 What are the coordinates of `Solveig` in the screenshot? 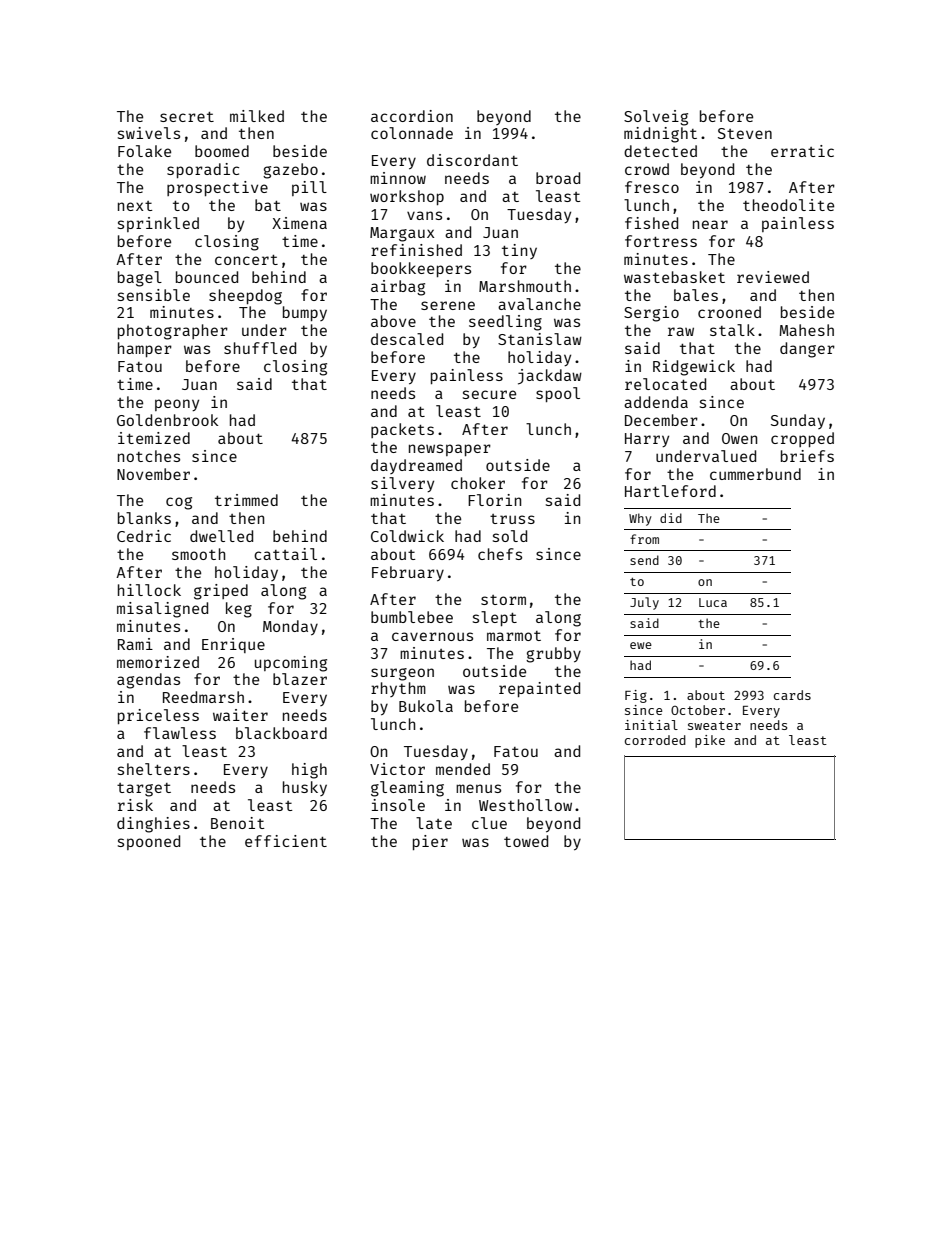 It's located at (656, 118).
